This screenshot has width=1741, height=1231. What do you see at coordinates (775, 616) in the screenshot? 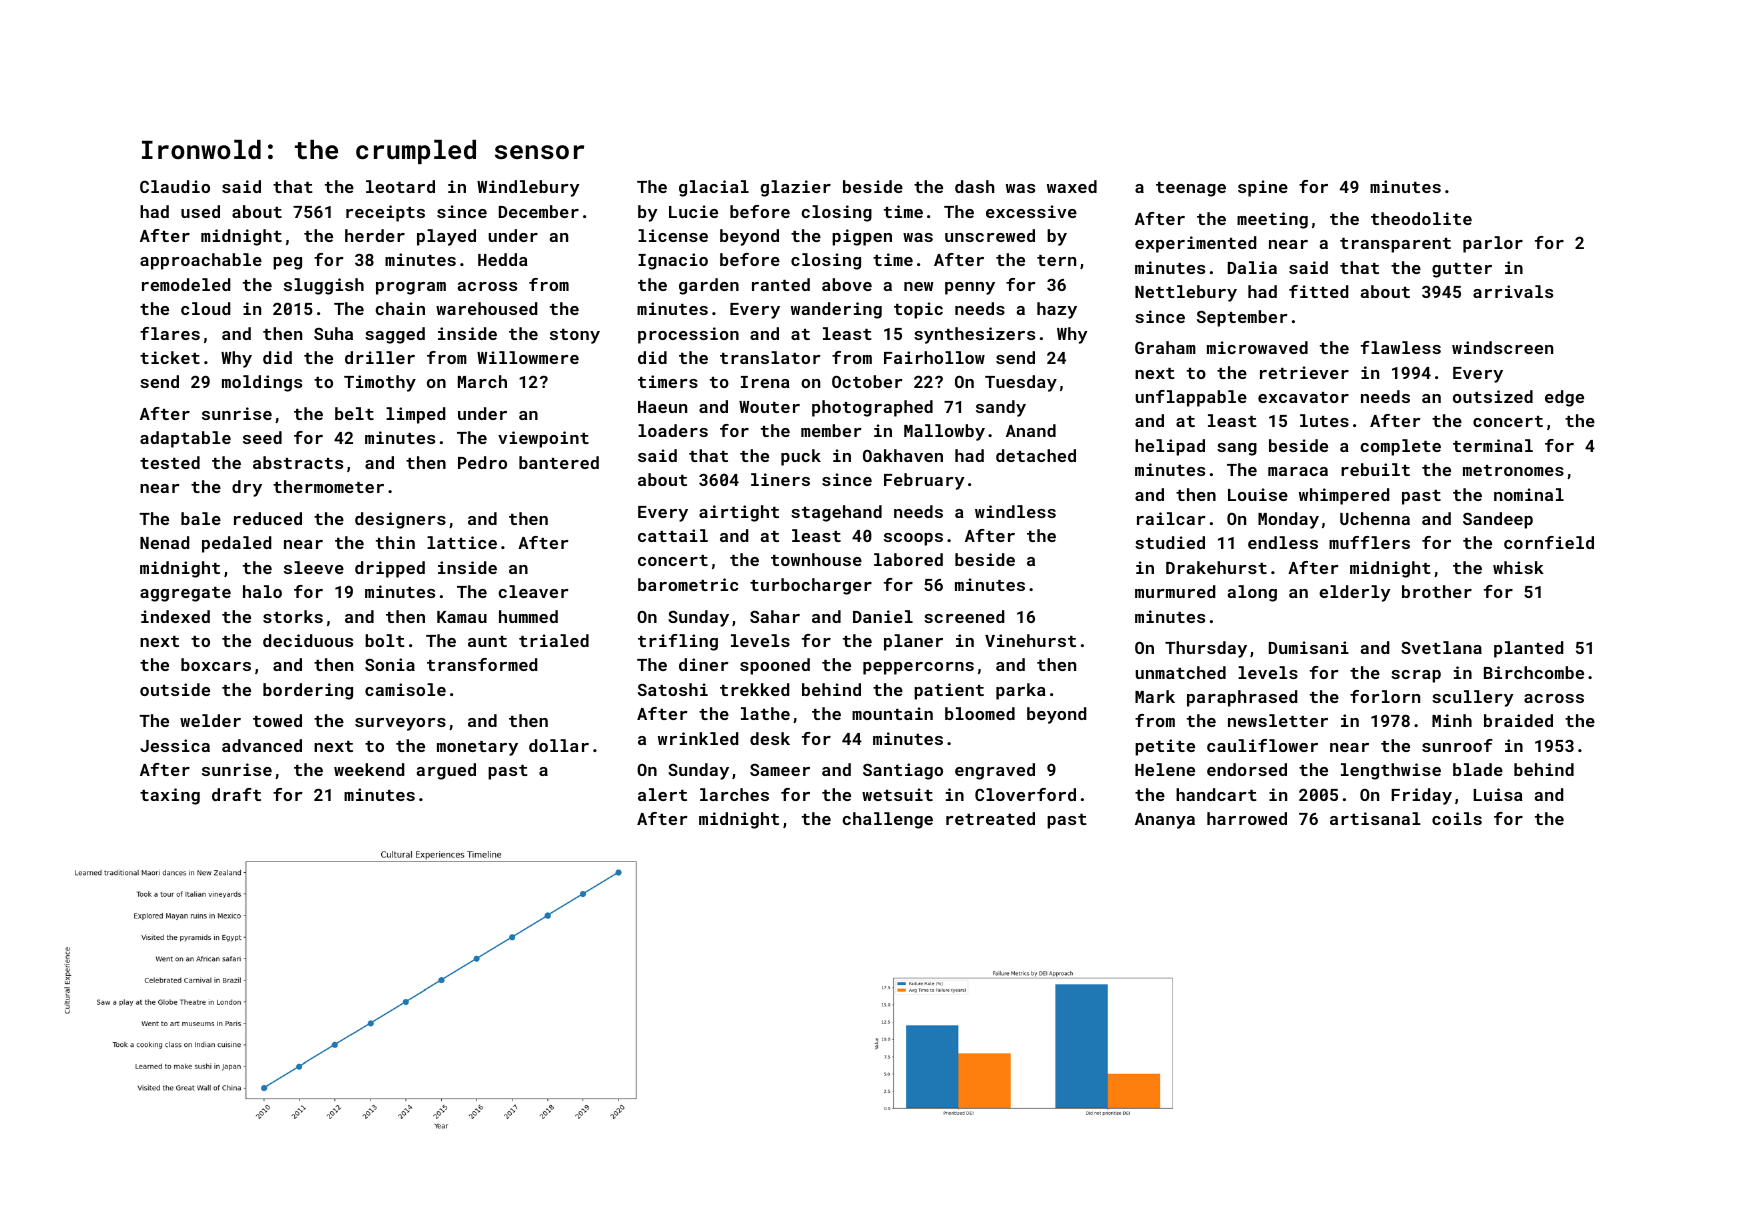
I see `Sahar` at bounding box center [775, 616].
